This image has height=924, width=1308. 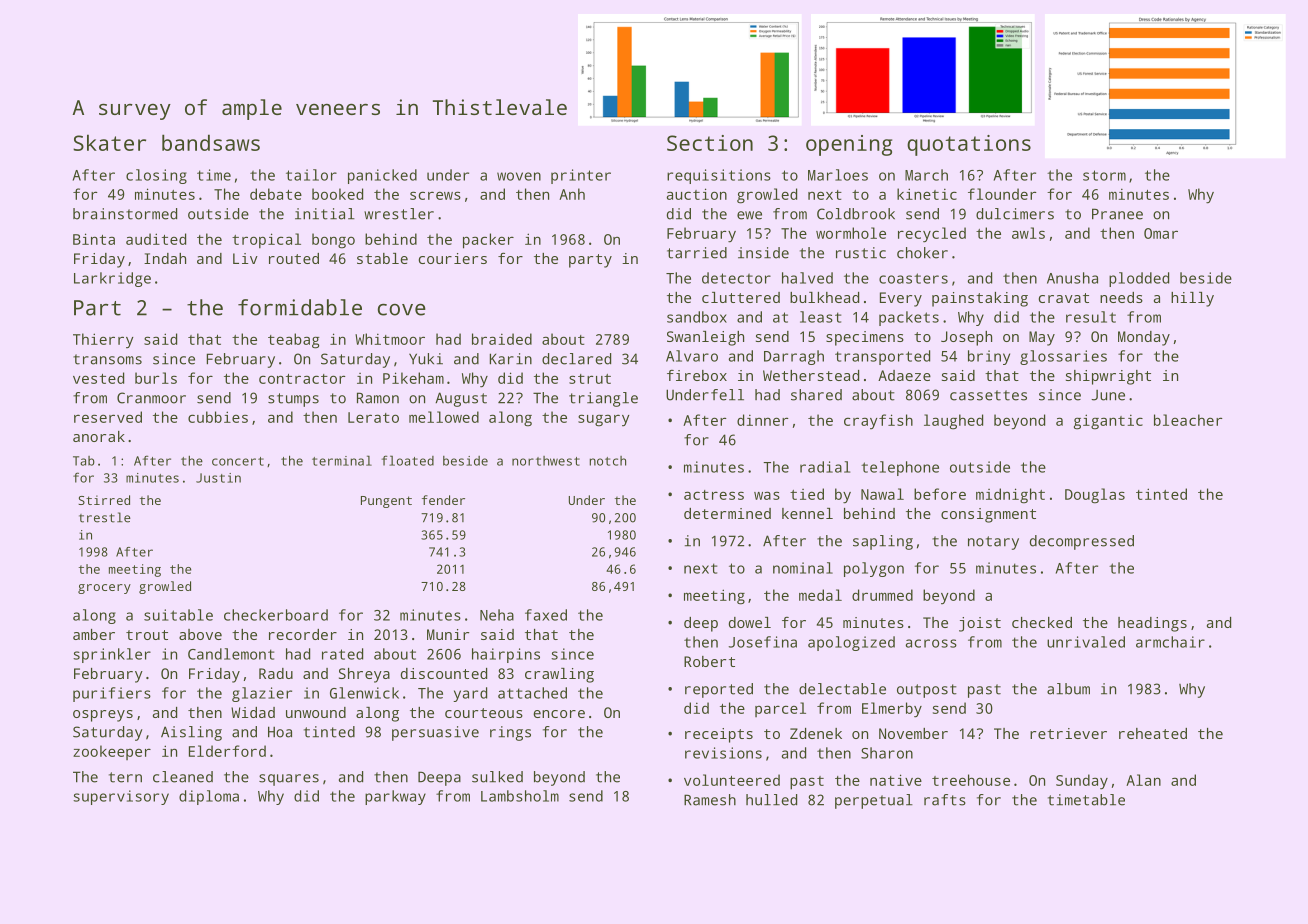 What do you see at coordinates (112, 279) in the image?
I see `Larkridge` at bounding box center [112, 279].
